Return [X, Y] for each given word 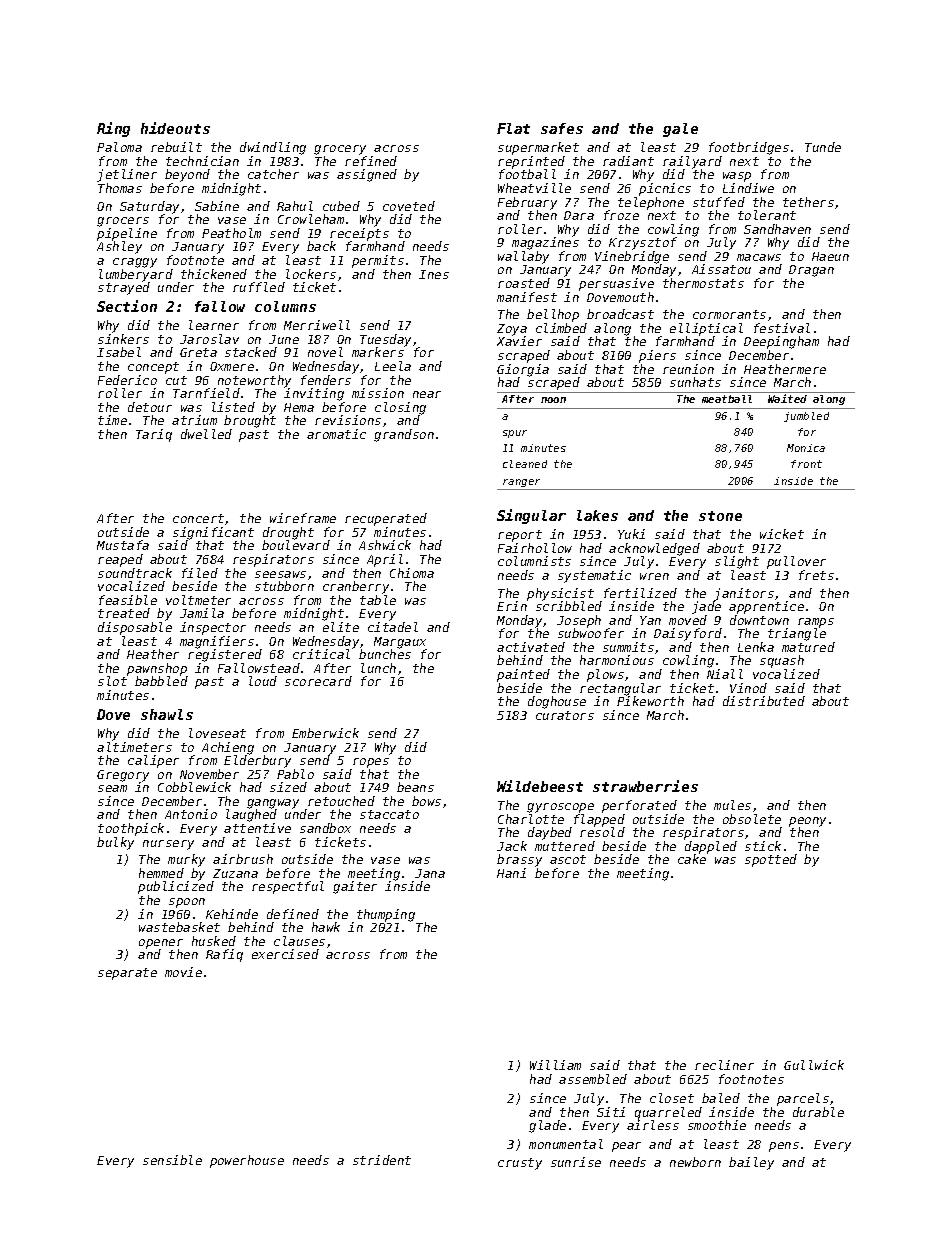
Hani [511, 873]
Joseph [579, 621]
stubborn [284, 586]
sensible [172, 1160]
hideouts [175, 128]
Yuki [631, 534]
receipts [359, 234]
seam [112, 788]
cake [692, 859]
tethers [808, 202]
